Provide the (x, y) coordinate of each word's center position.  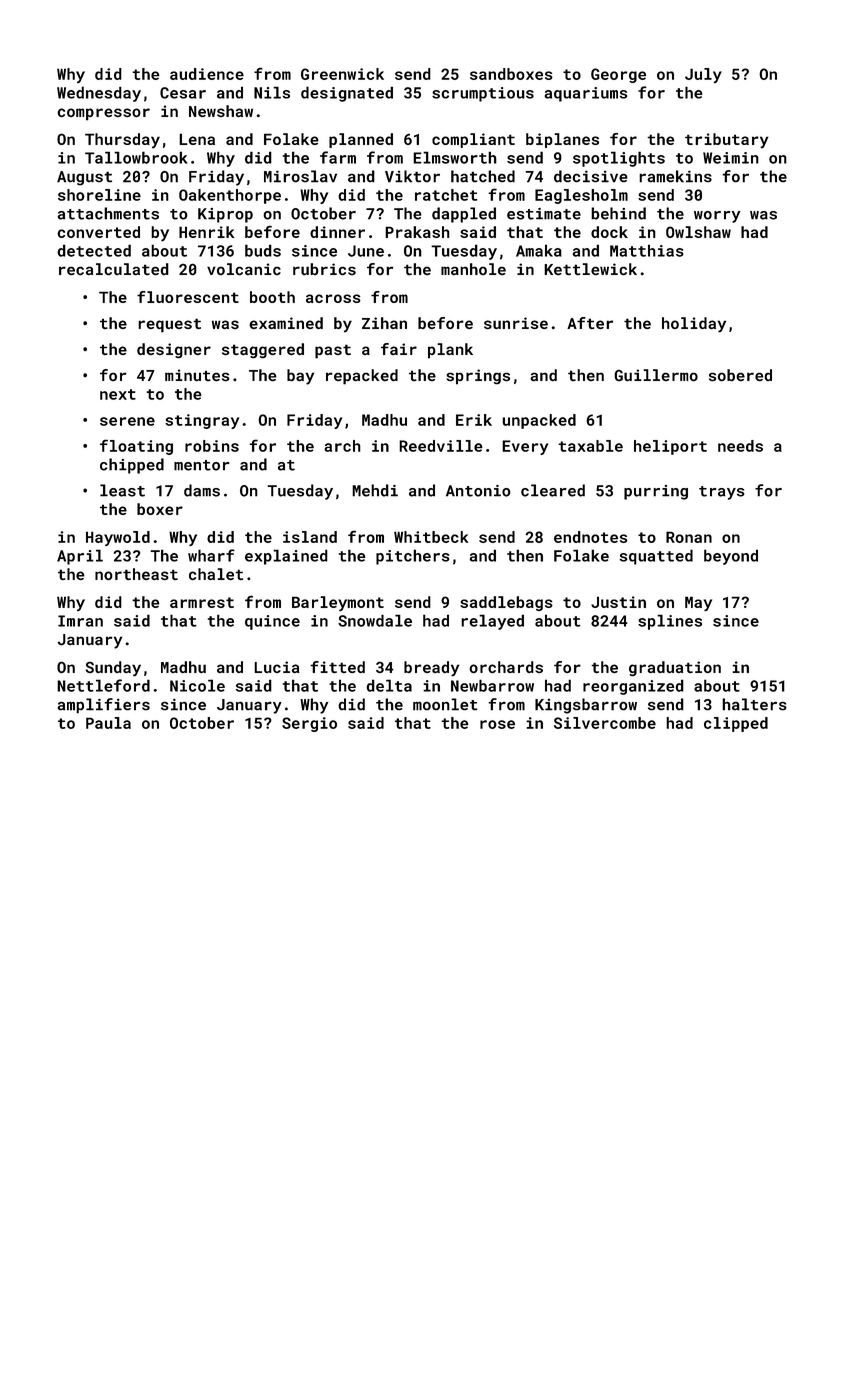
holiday (694, 324)
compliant (473, 140)
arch (342, 446)
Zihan (384, 323)
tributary (727, 140)
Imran (80, 621)
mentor (201, 465)
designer (174, 350)
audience (207, 74)
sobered (740, 375)
